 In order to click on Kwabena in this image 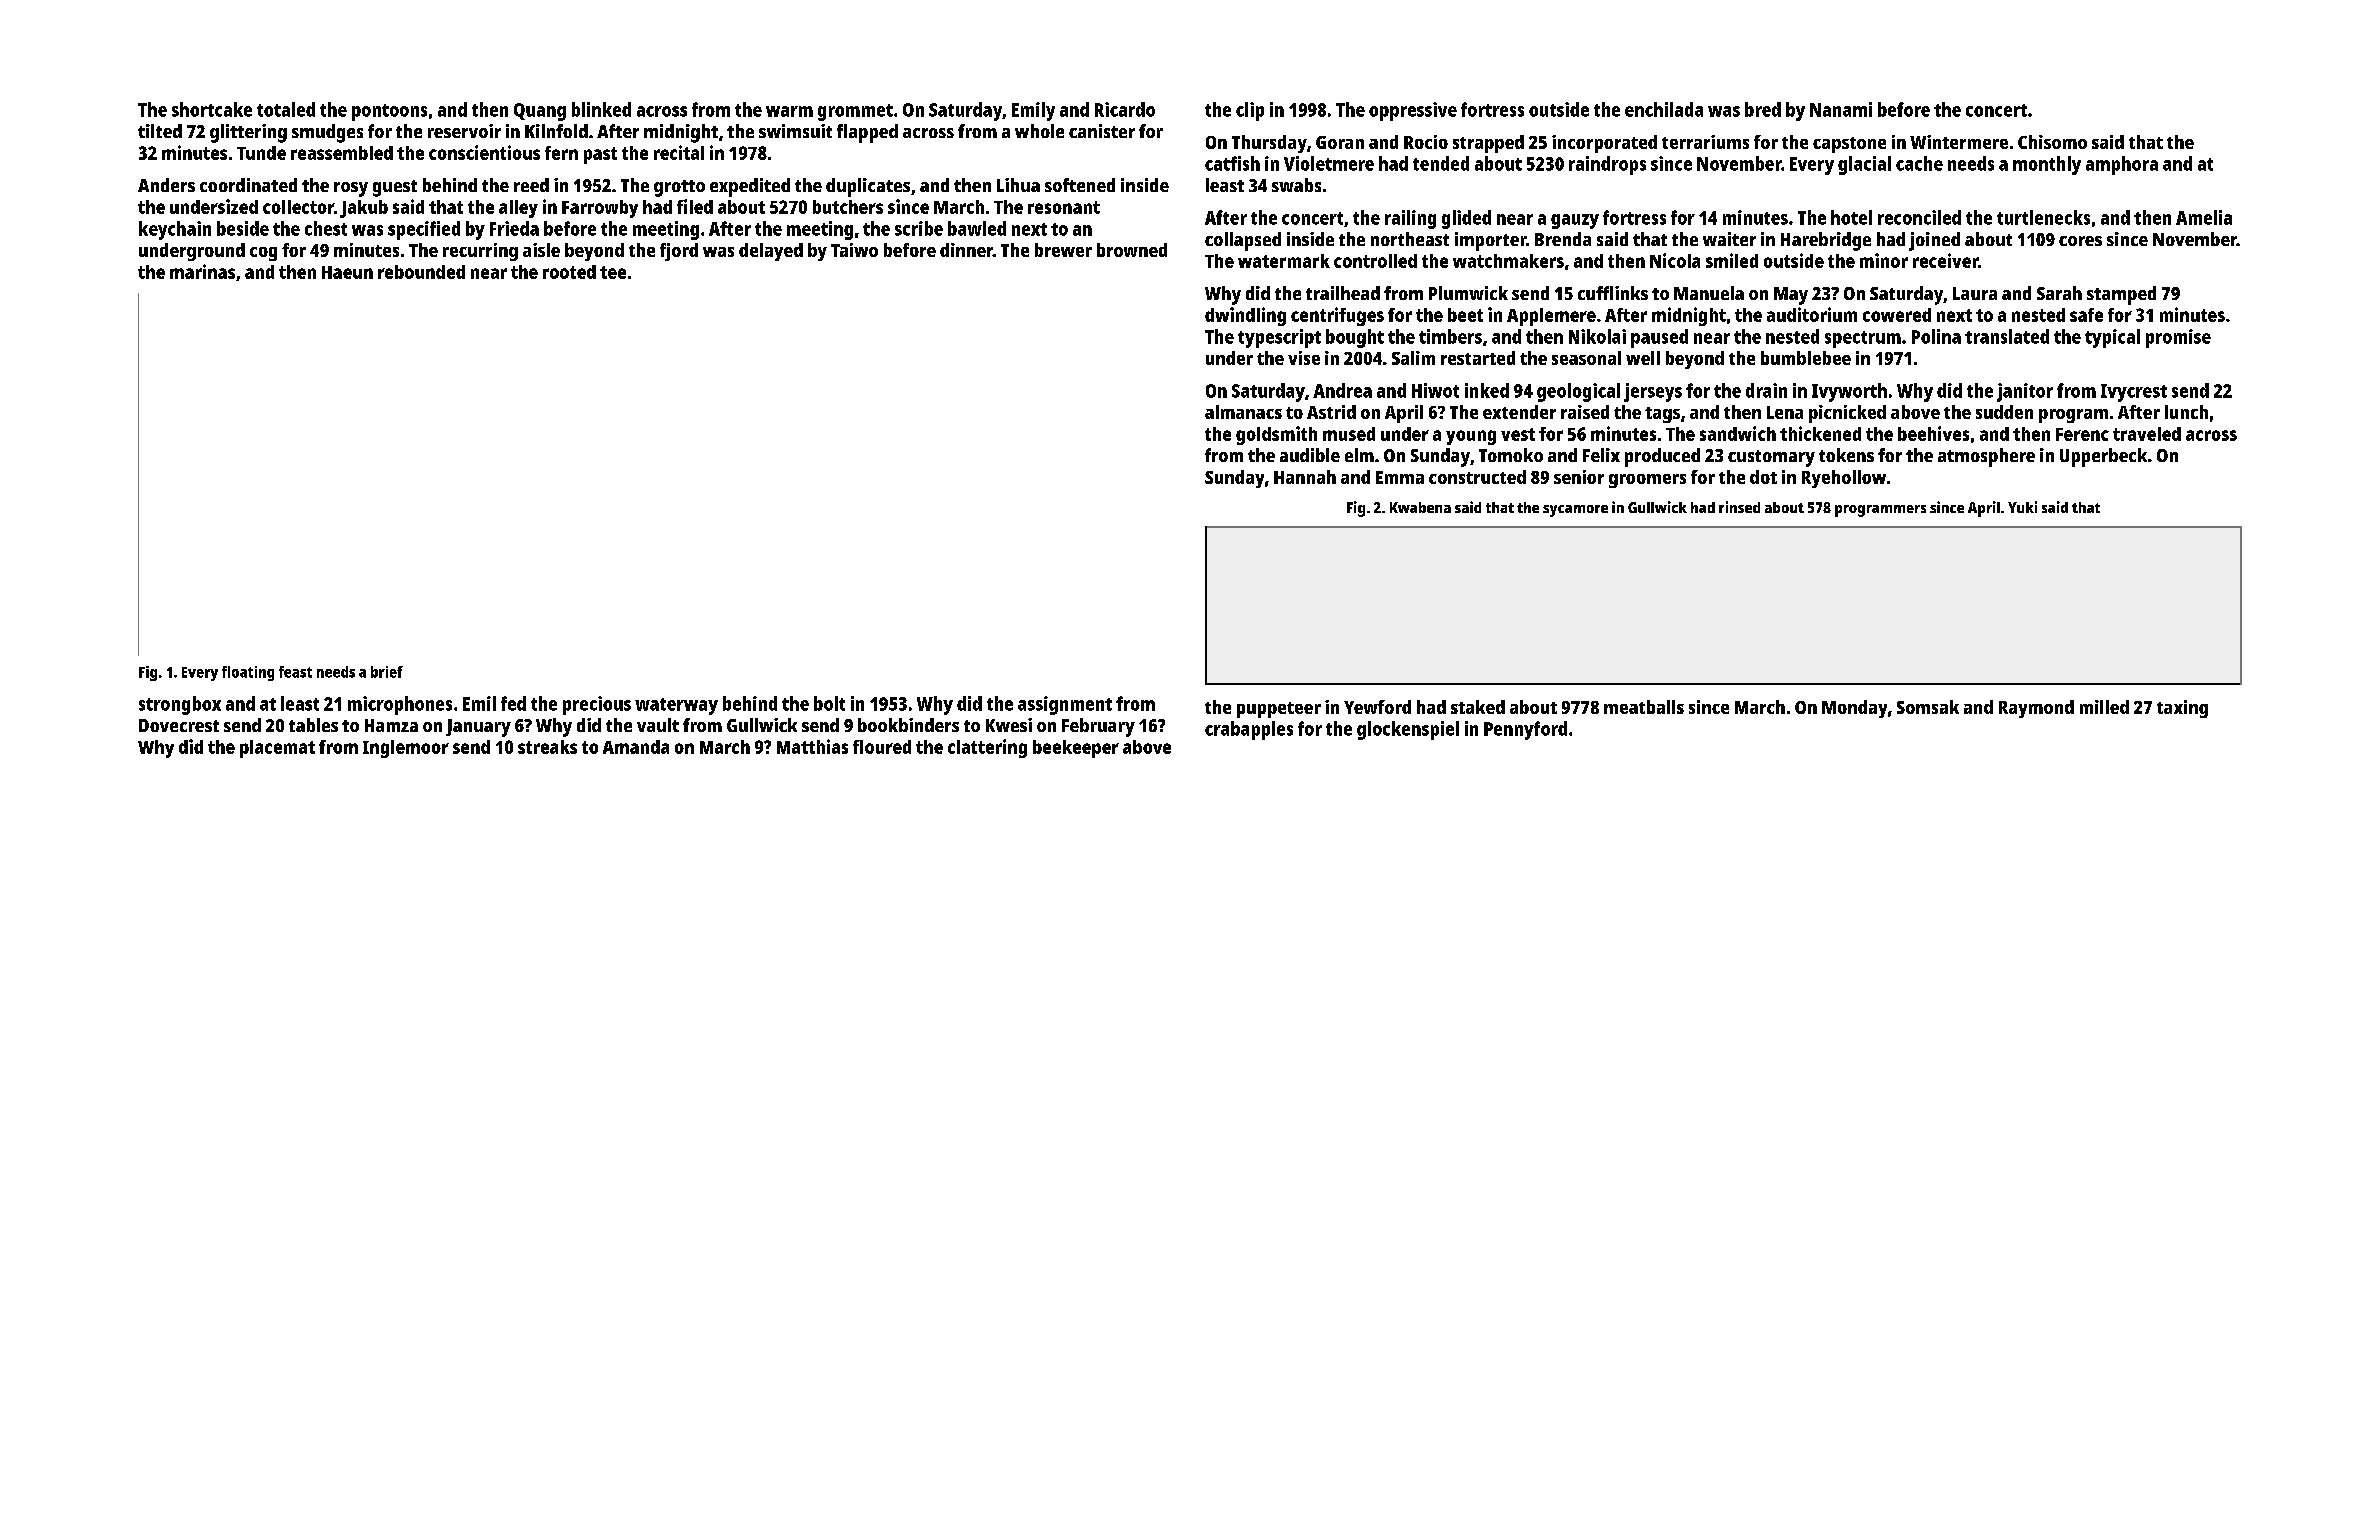, I will do `click(1420, 507)`.
